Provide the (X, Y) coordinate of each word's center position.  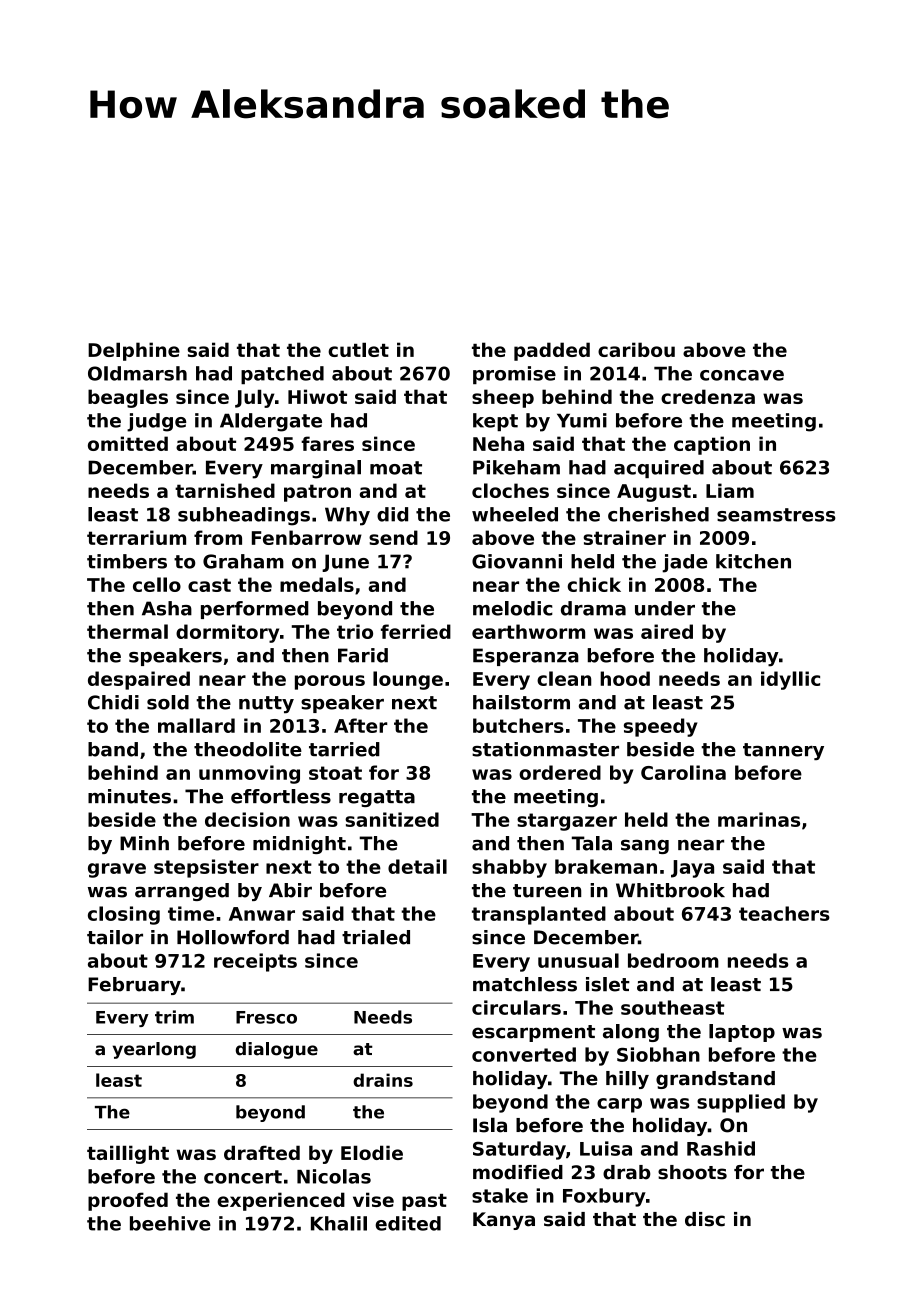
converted (524, 1054)
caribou (636, 349)
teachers (784, 913)
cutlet (358, 349)
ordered (560, 772)
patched (282, 375)
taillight (128, 1154)
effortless (281, 796)
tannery (783, 751)
